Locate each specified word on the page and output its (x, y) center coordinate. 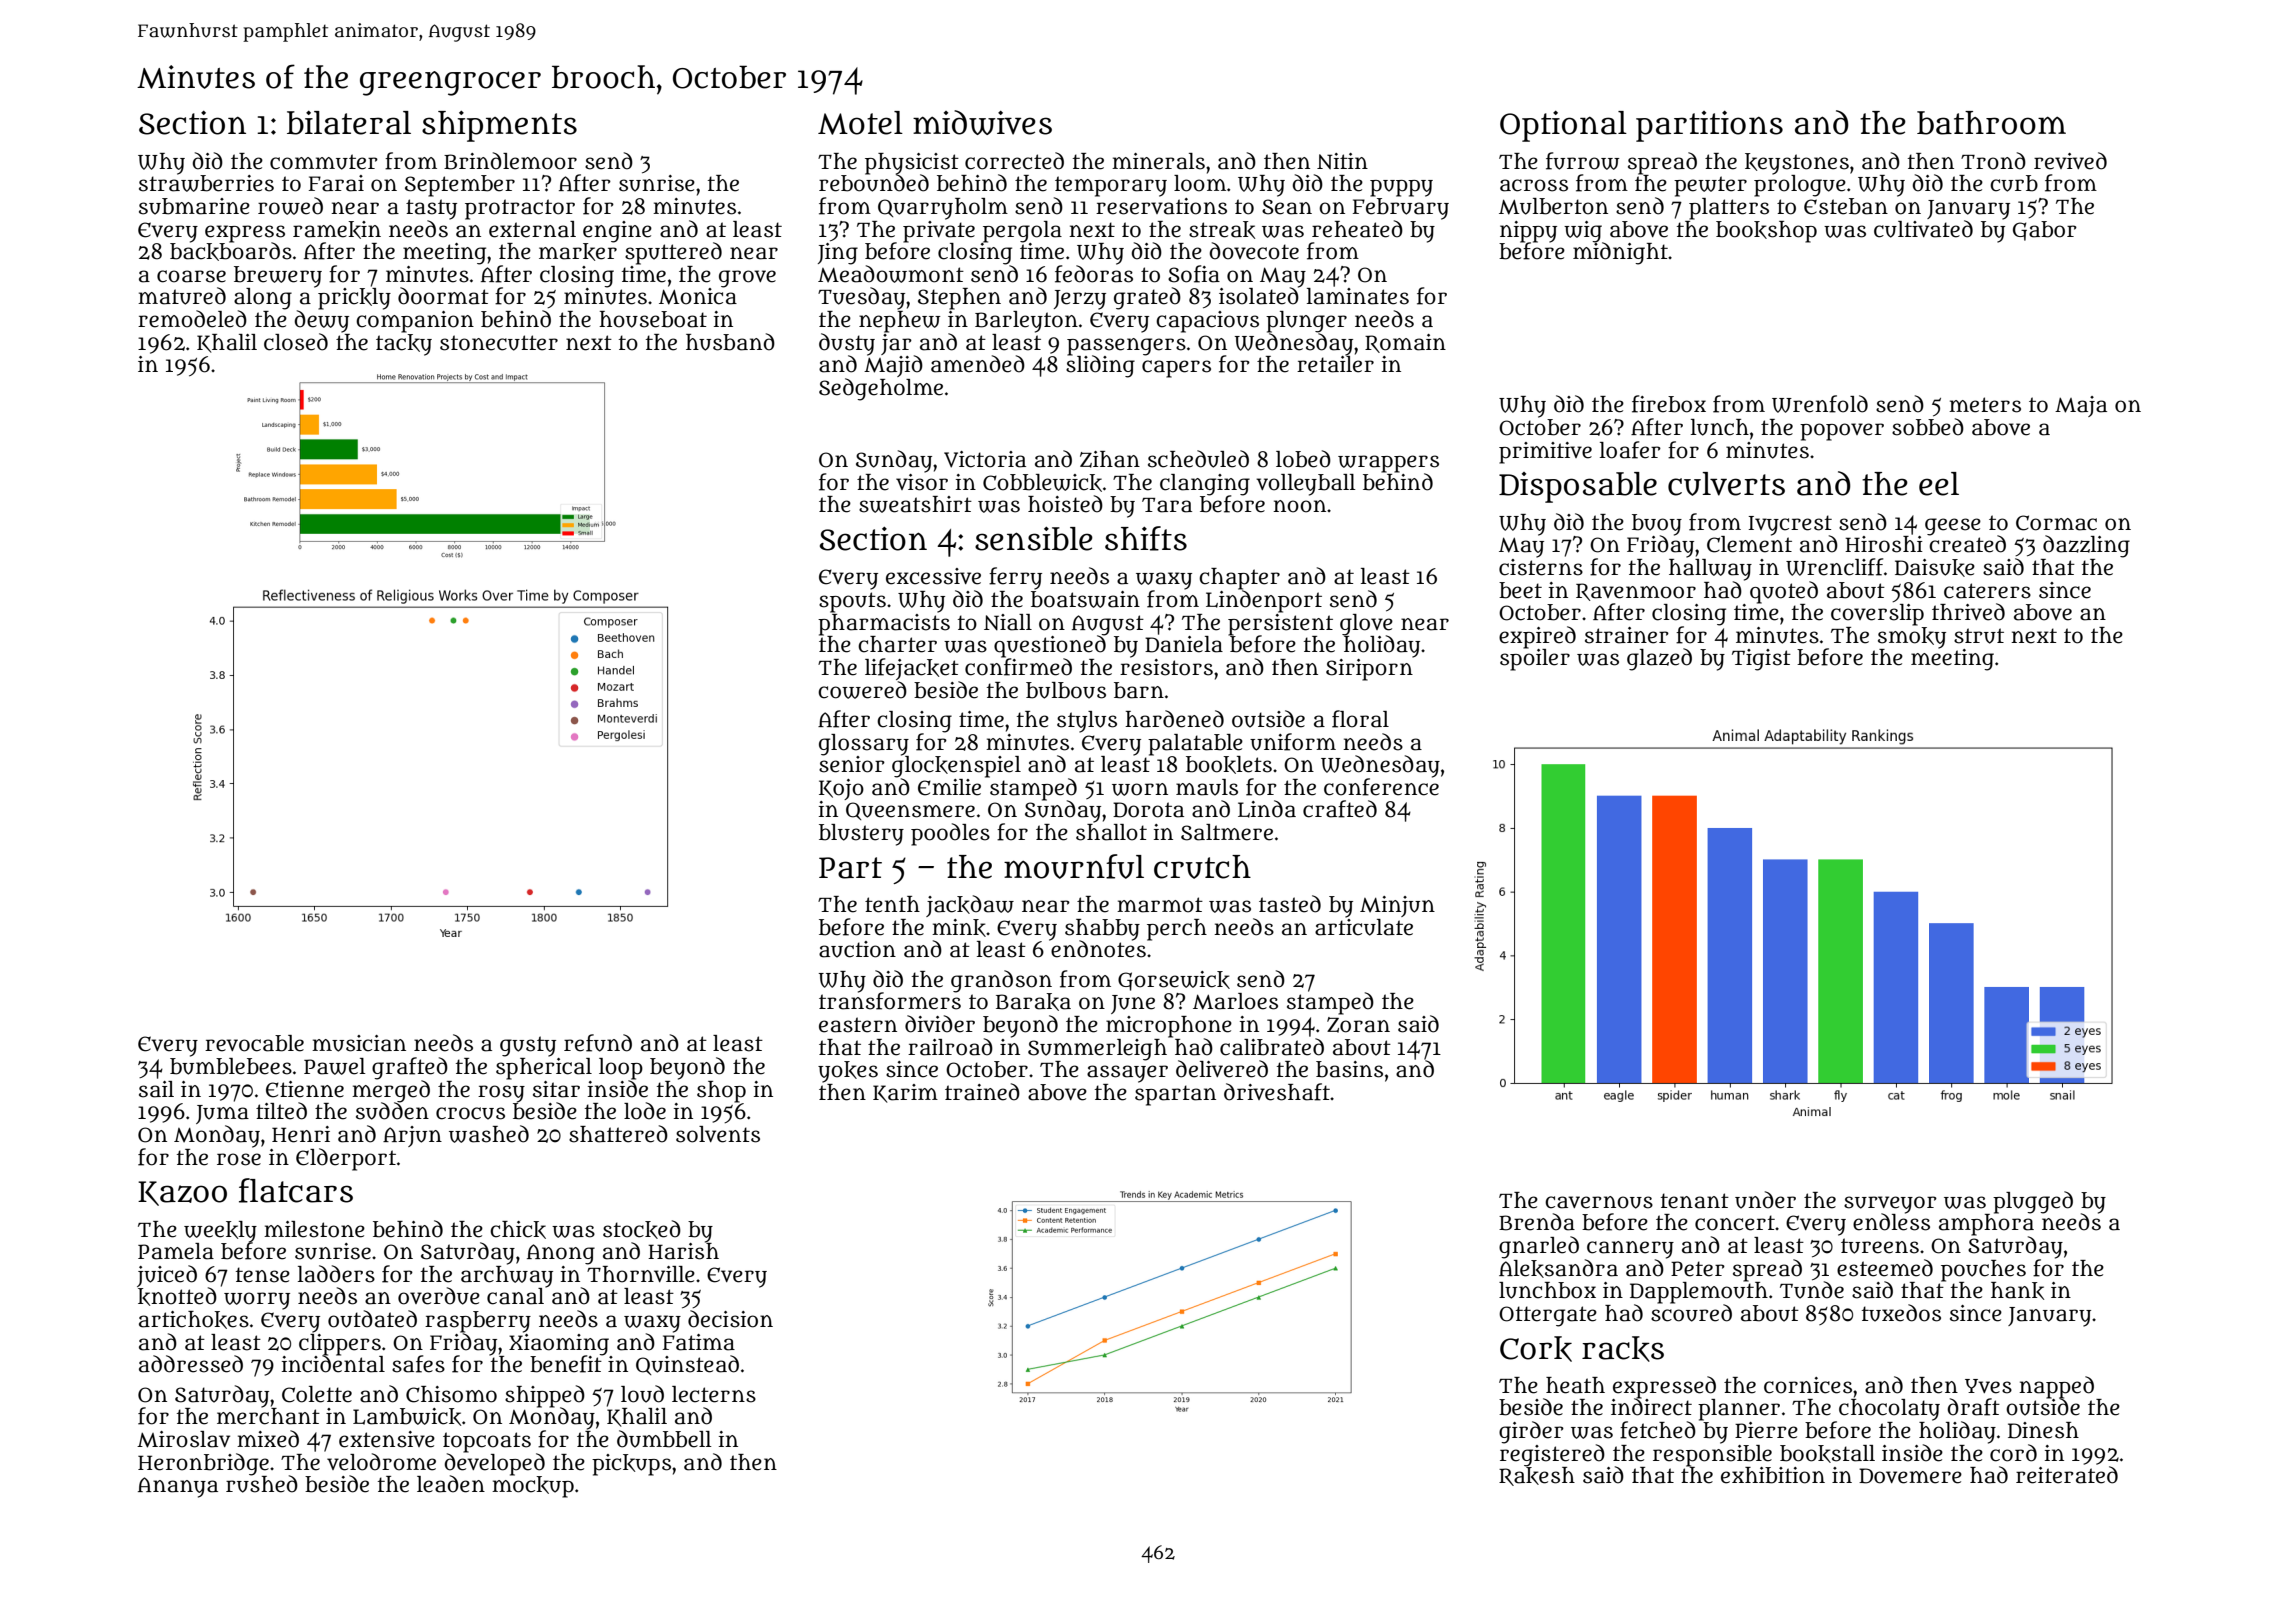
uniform (1293, 742)
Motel (860, 123)
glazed (1659, 659)
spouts (852, 602)
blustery (861, 835)
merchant (268, 1416)
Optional (1563, 126)
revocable (254, 1043)
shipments (499, 126)
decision (730, 1319)
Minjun (1397, 906)
